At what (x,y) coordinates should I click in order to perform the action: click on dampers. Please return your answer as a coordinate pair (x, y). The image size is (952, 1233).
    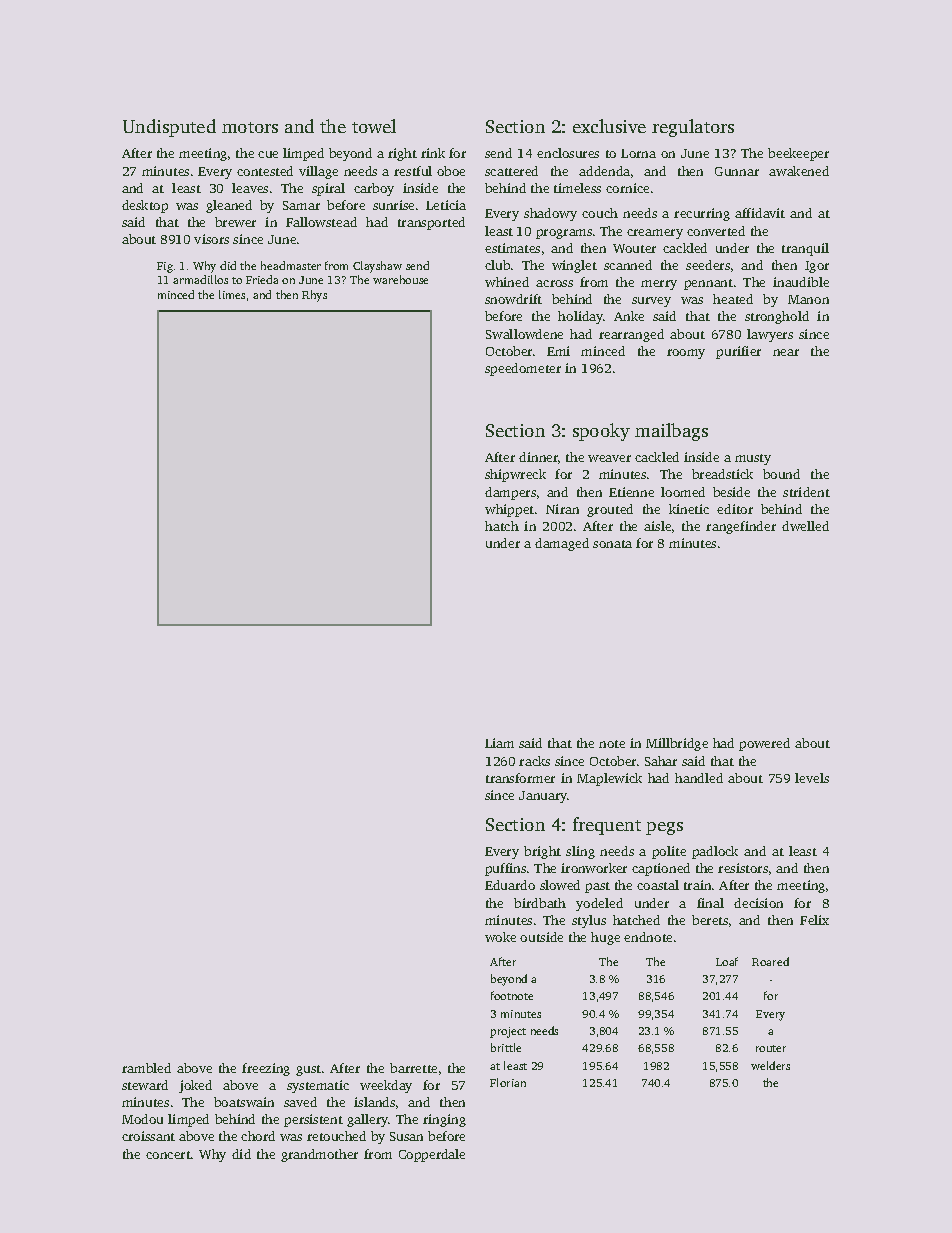
    Looking at the image, I should click on (510, 493).
